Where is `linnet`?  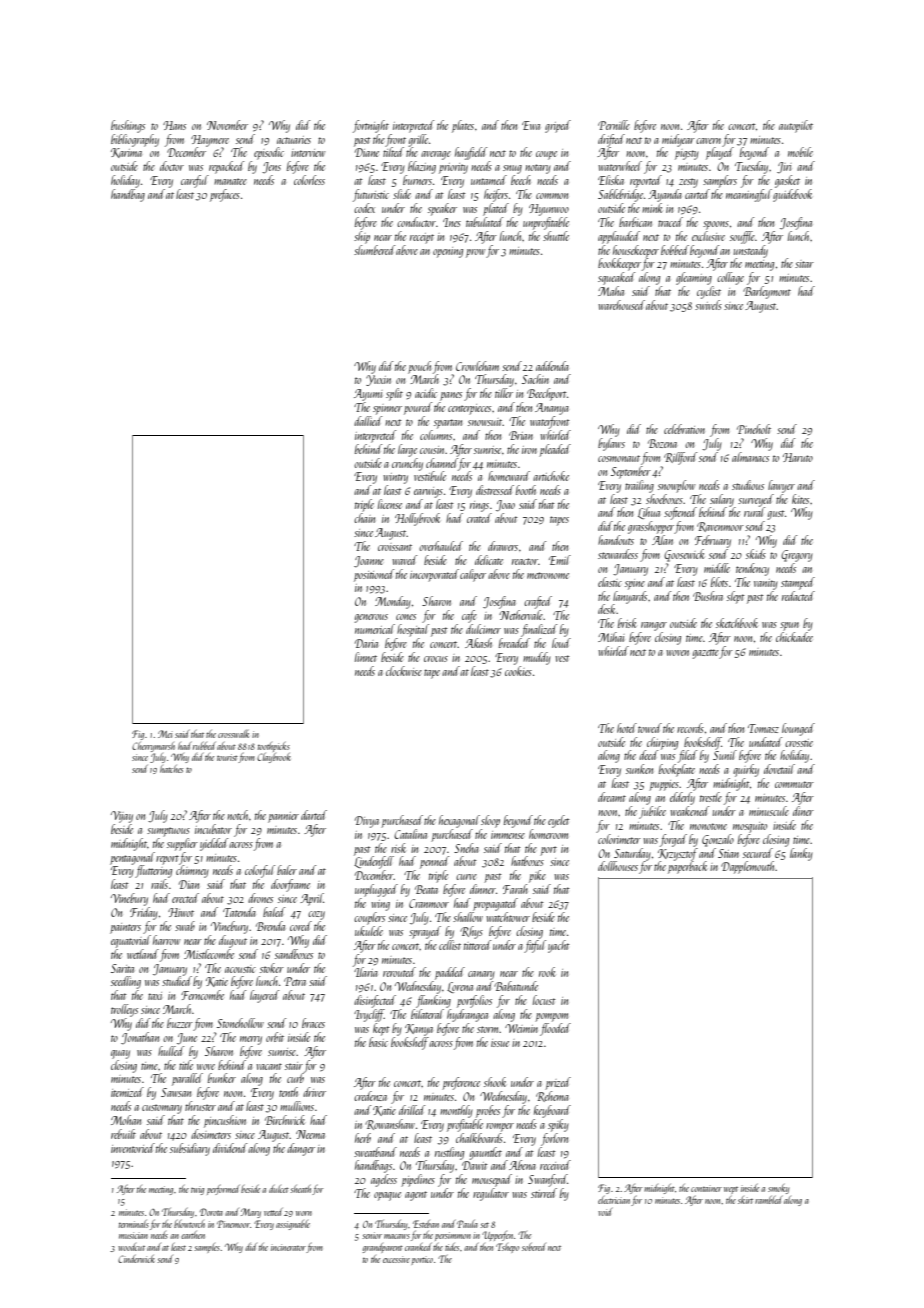
linnet is located at coordinates (366, 657).
